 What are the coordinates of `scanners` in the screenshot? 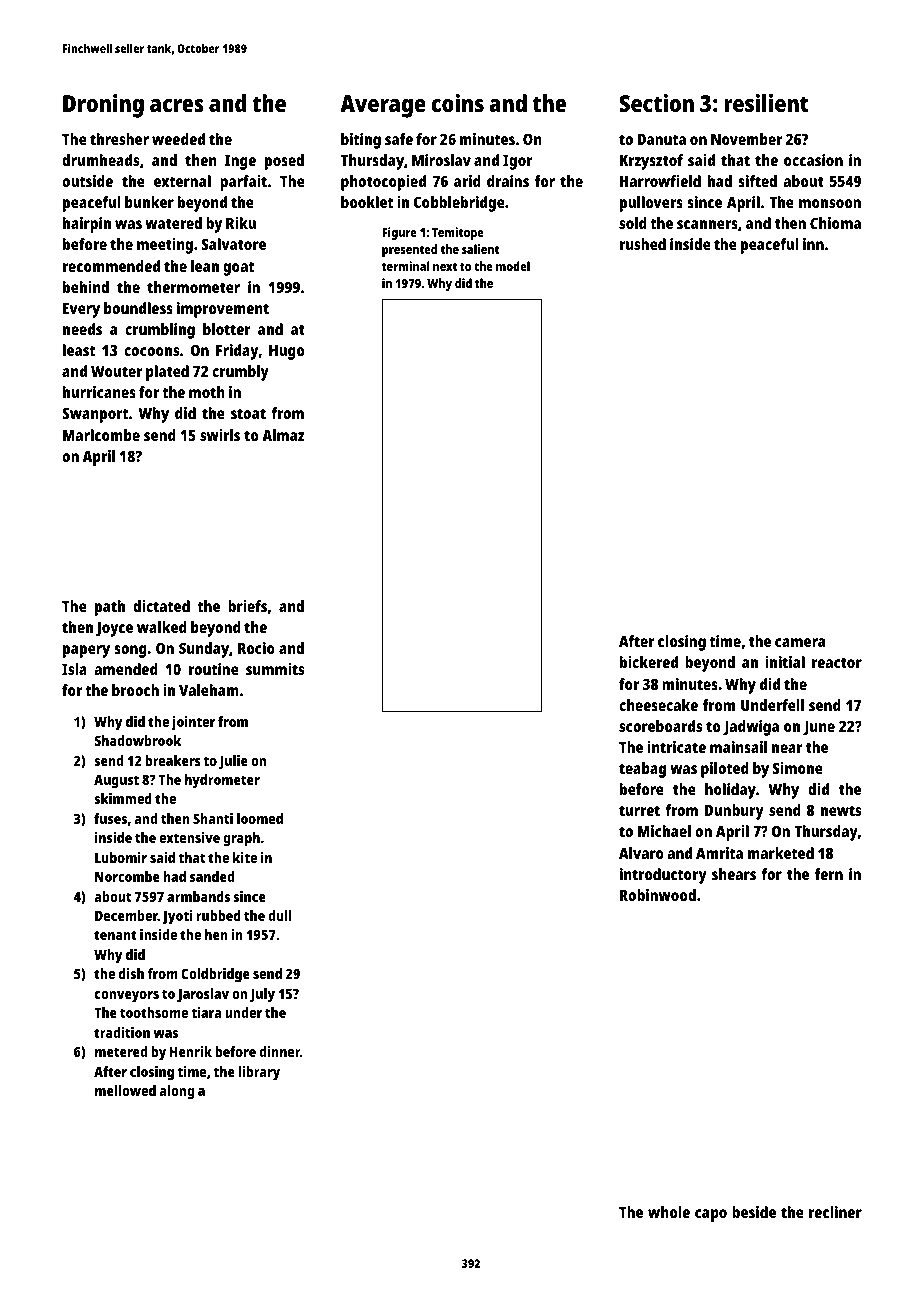 It's located at (707, 224).
